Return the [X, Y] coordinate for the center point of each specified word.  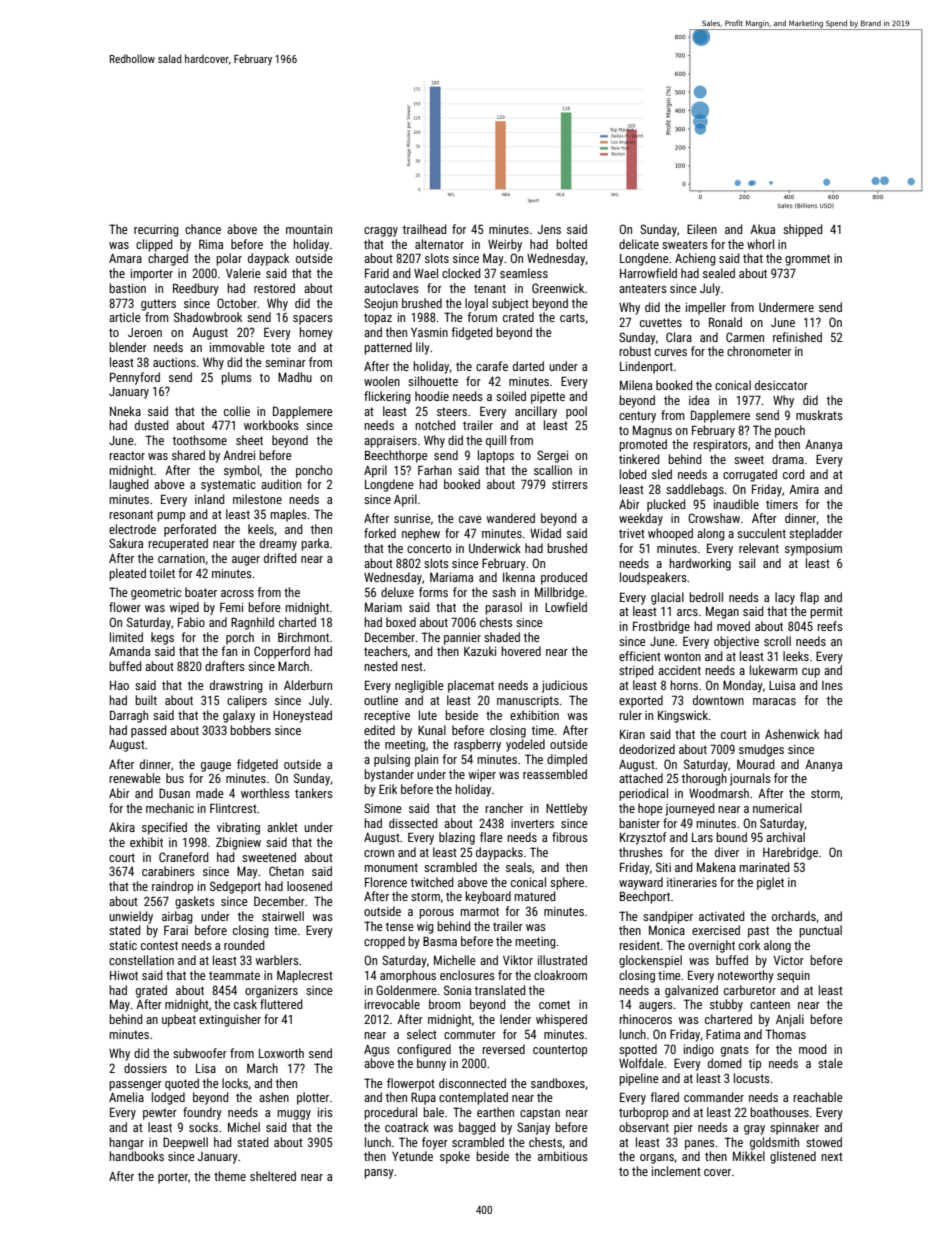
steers [452, 411]
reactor [127, 455]
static [123, 945]
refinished [797, 337]
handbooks [136, 1156]
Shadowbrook [208, 317]
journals [750, 779]
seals [519, 867]
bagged [477, 1128]
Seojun [381, 304]
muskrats [819, 415]
